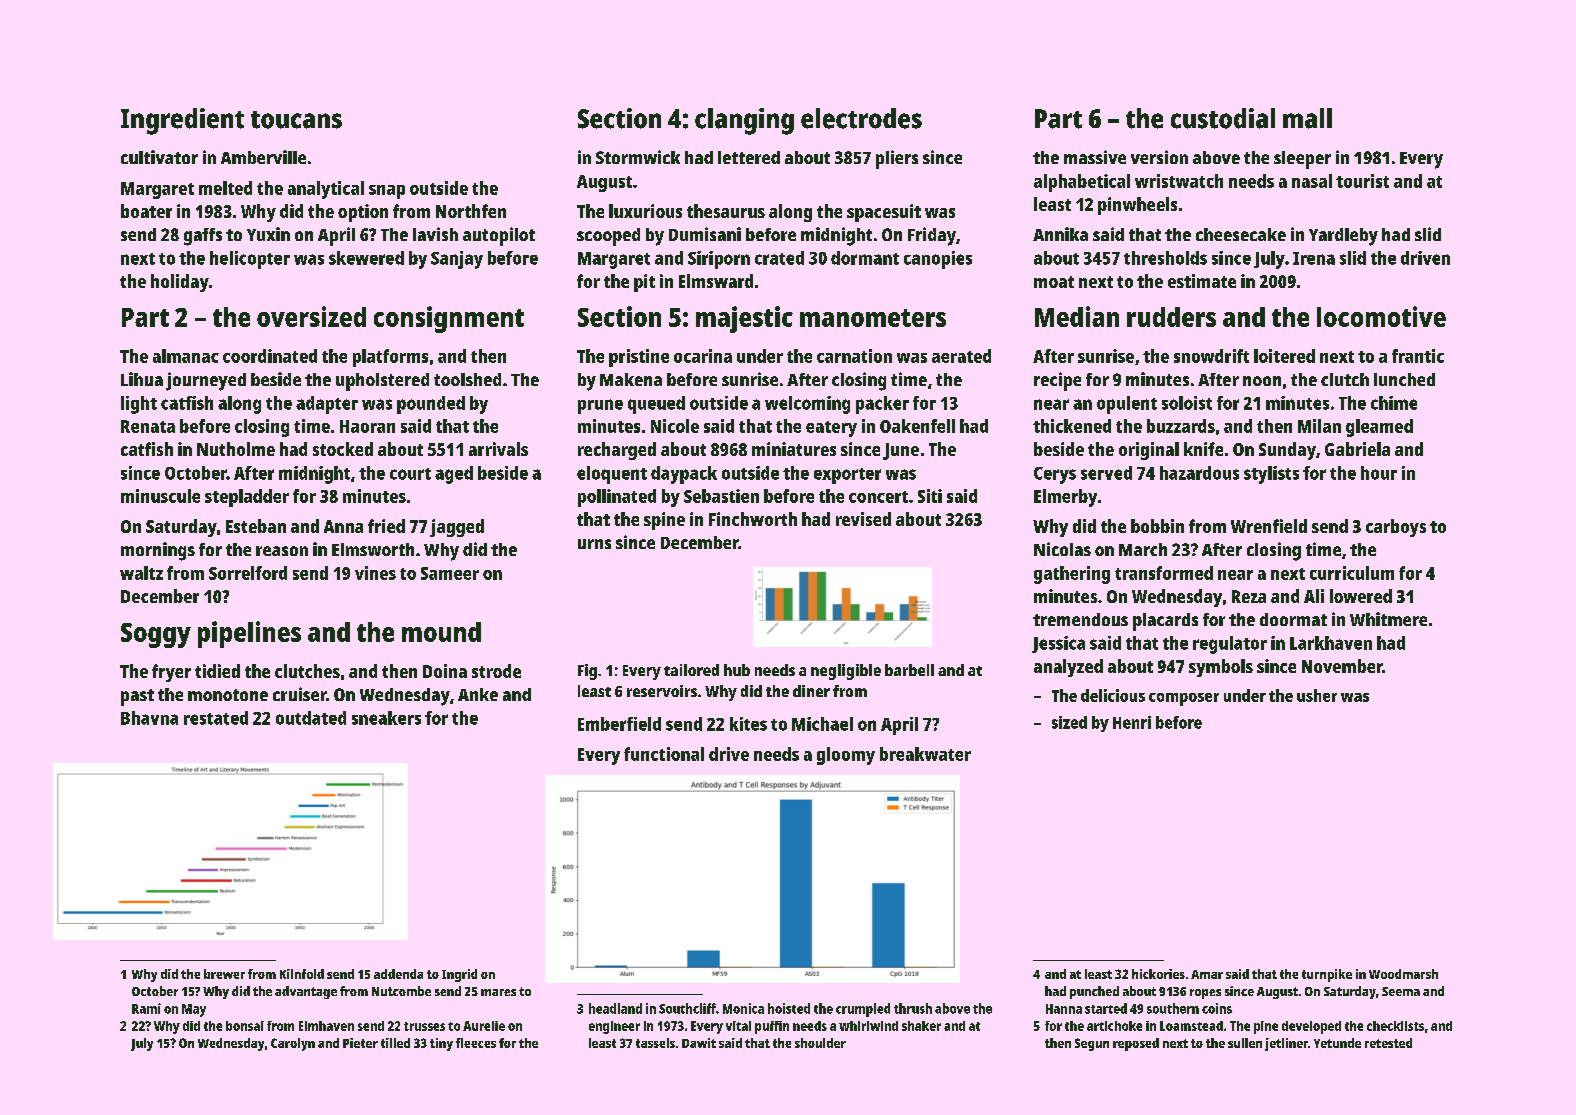  I want to click on gloomy, so click(846, 756).
